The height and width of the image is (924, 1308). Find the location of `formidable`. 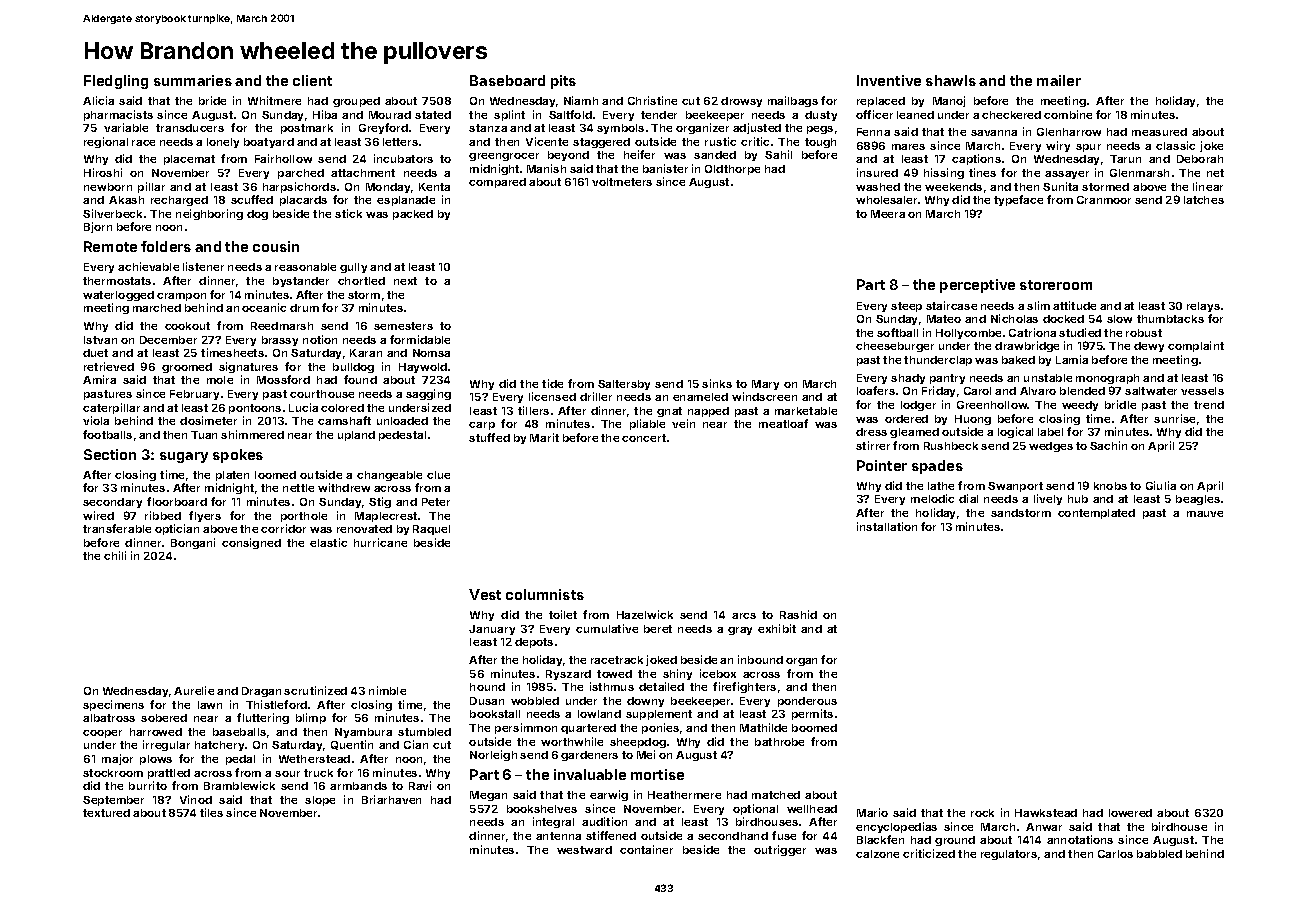

formidable is located at coordinates (420, 339).
